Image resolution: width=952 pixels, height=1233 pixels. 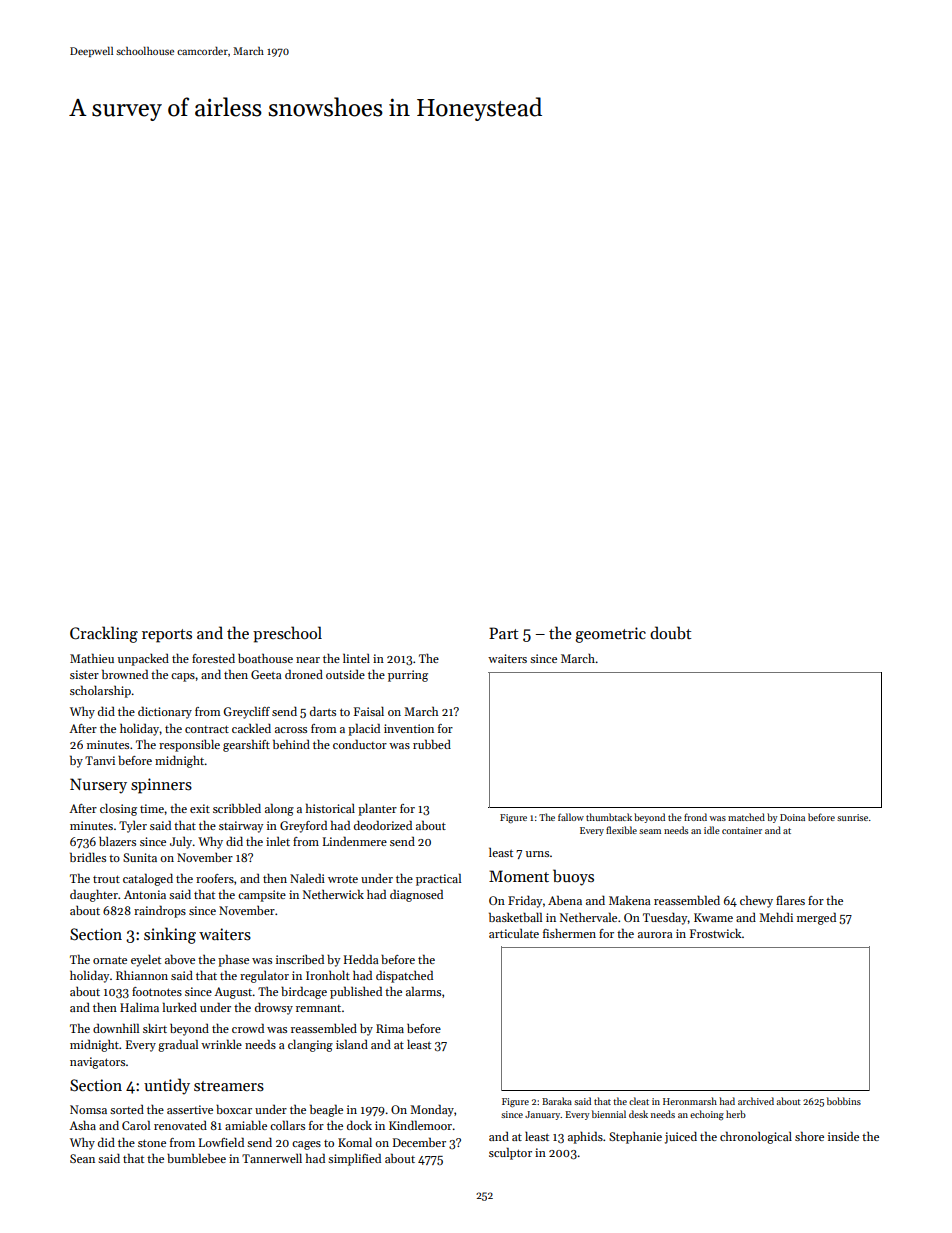 I want to click on juiced, so click(x=681, y=1138).
